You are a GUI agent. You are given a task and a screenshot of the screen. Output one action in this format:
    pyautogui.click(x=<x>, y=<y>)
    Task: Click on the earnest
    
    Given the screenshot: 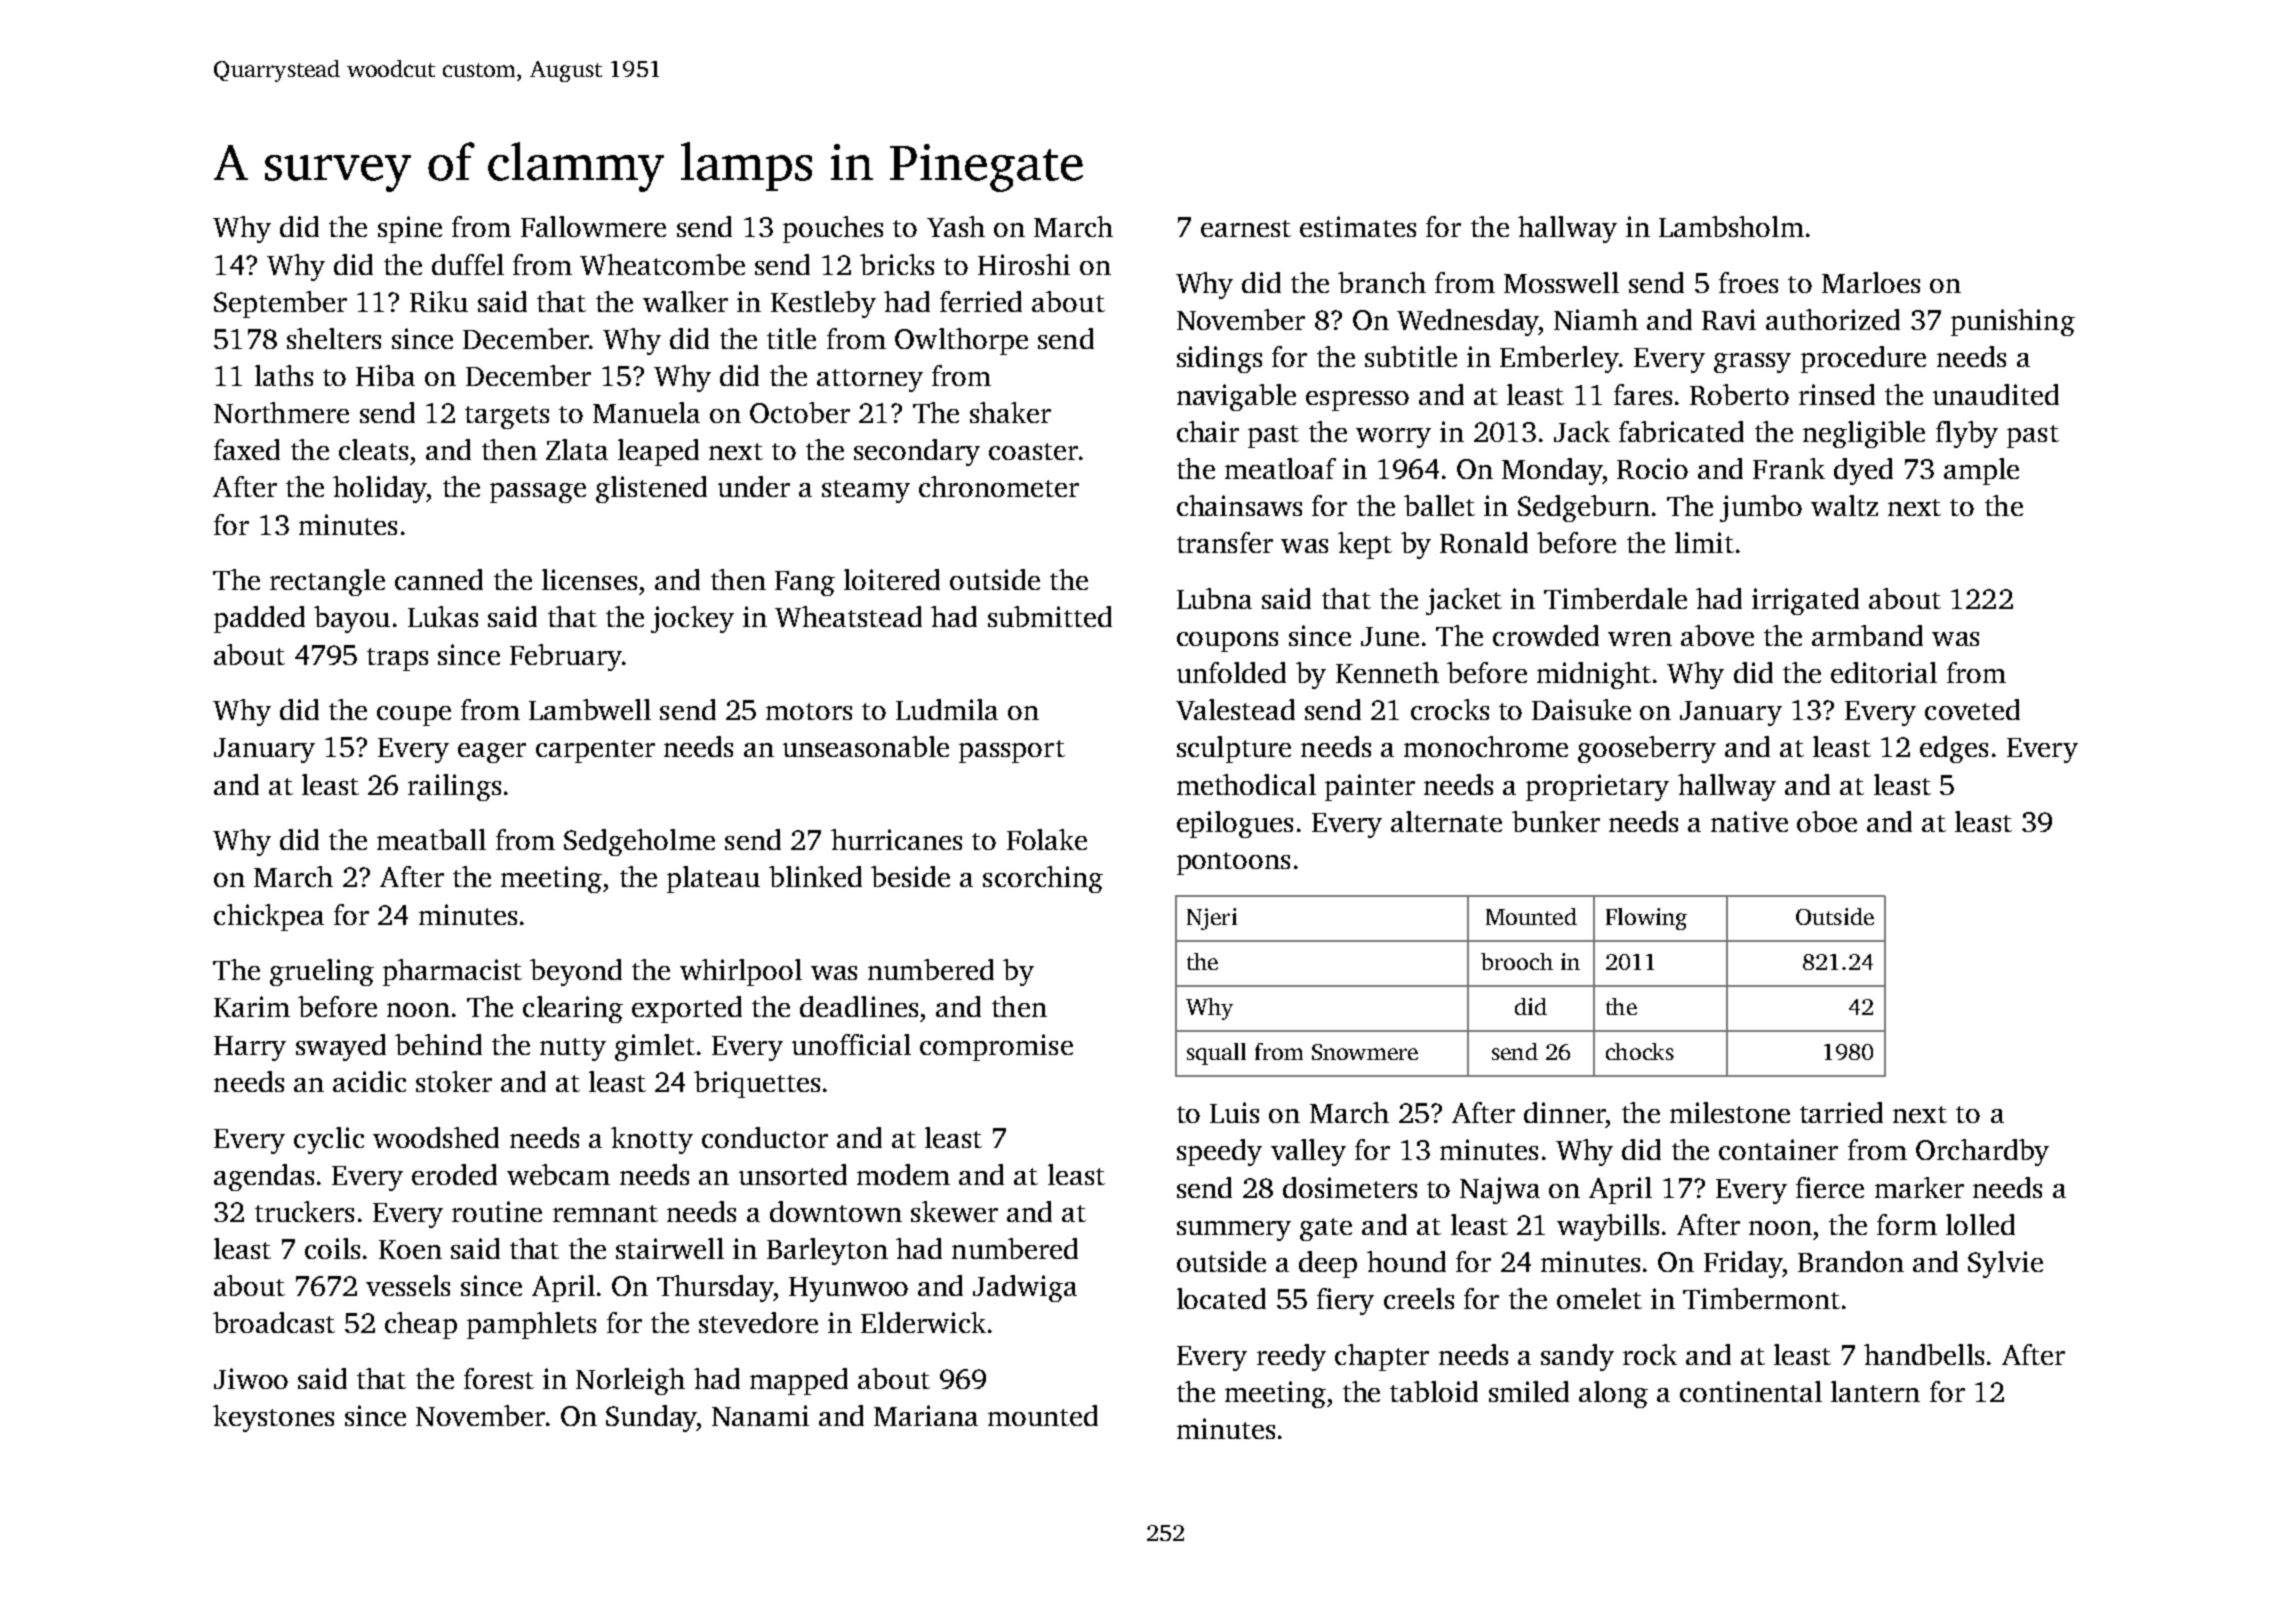 What is the action you would take?
    pyautogui.click(x=1246, y=228)
